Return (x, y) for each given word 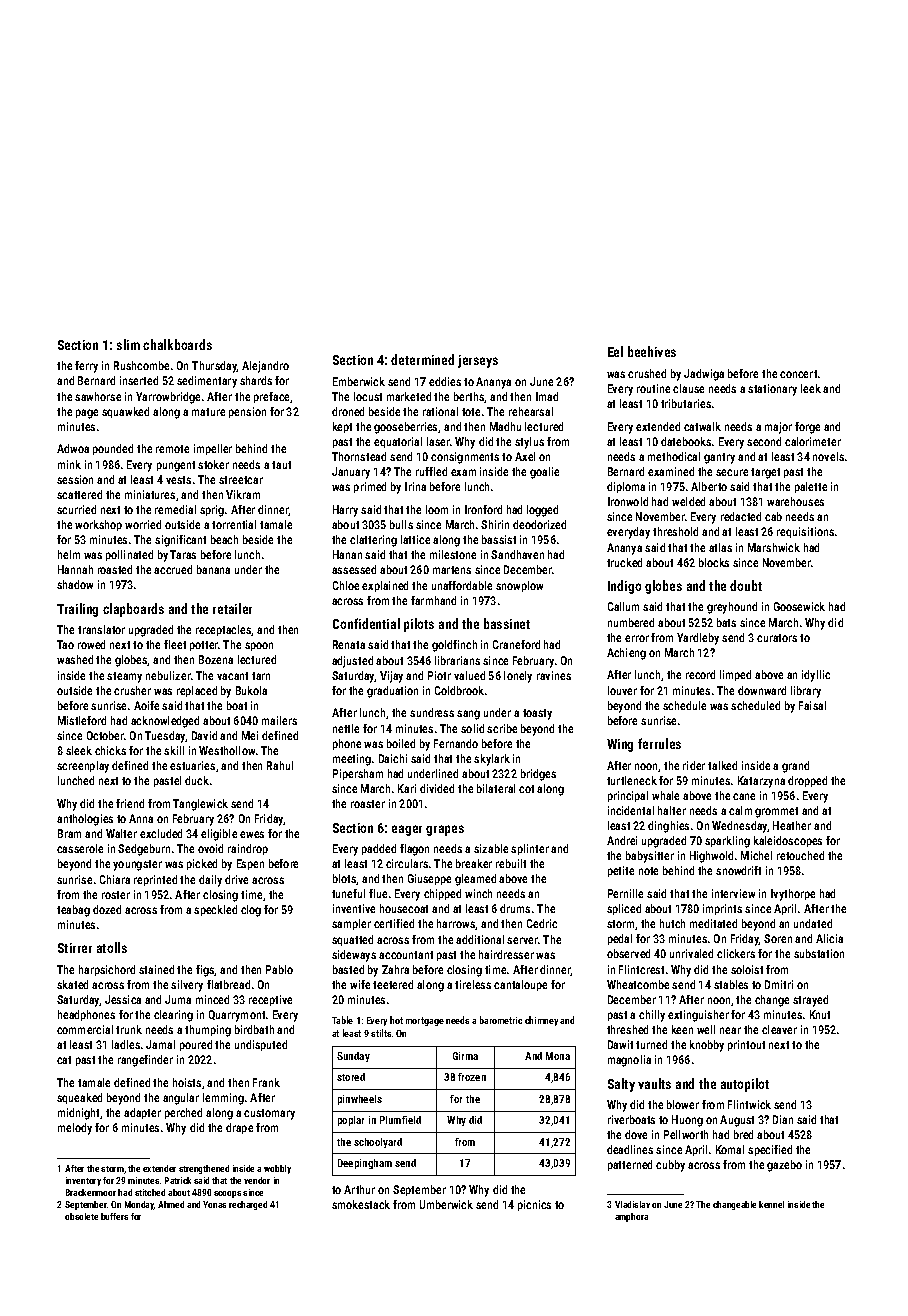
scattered (79, 494)
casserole (80, 848)
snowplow (519, 586)
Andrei (622, 840)
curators (777, 638)
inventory (83, 1181)
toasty (537, 714)
